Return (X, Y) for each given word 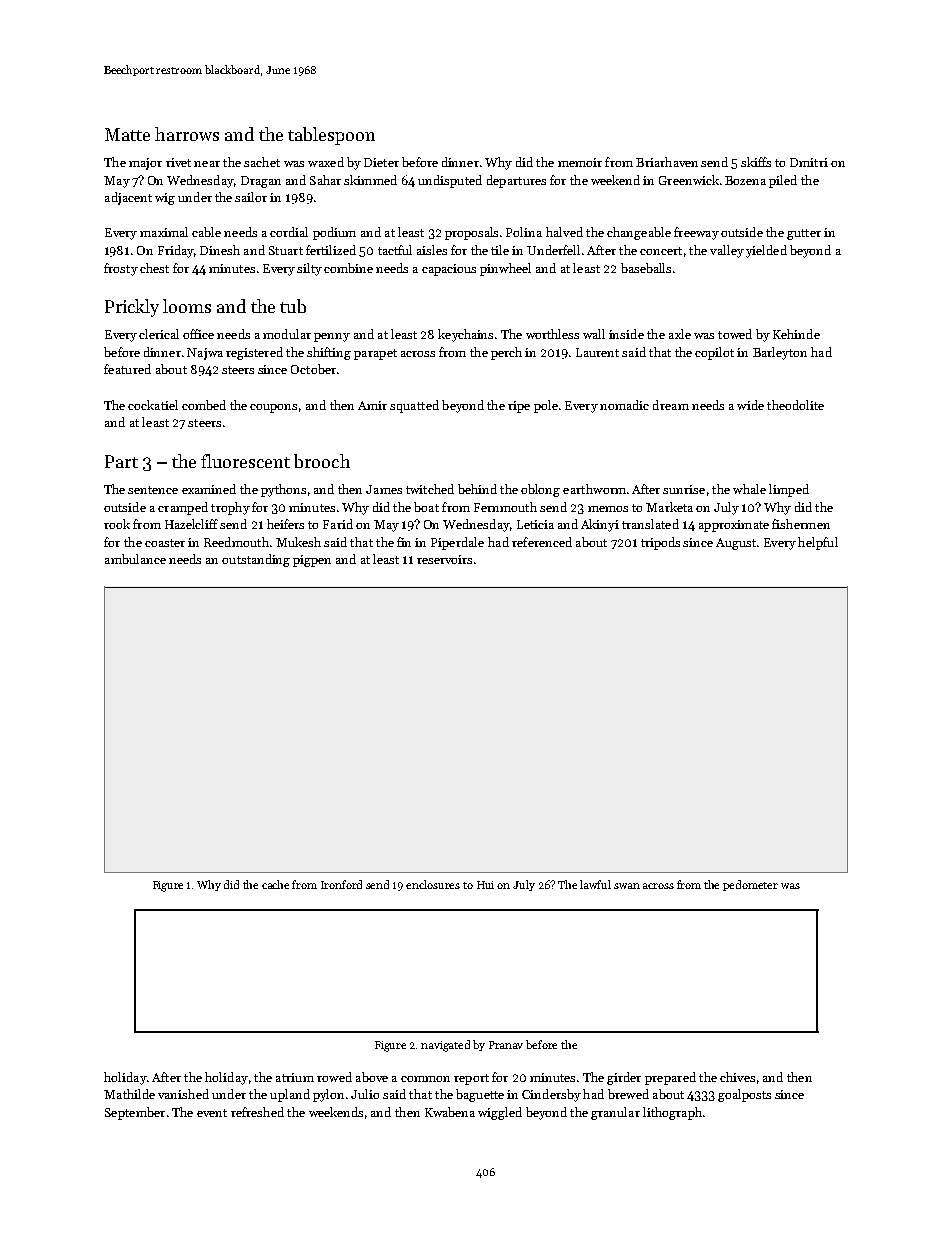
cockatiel (153, 405)
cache (275, 884)
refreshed (257, 1112)
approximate (734, 526)
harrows (187, 134)
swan (627, 886)
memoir (580, 162)
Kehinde (796, 334)
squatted (414, 406)
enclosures (433, 884)
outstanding (256, 560)
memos (608, 509)
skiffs (756, 162)
